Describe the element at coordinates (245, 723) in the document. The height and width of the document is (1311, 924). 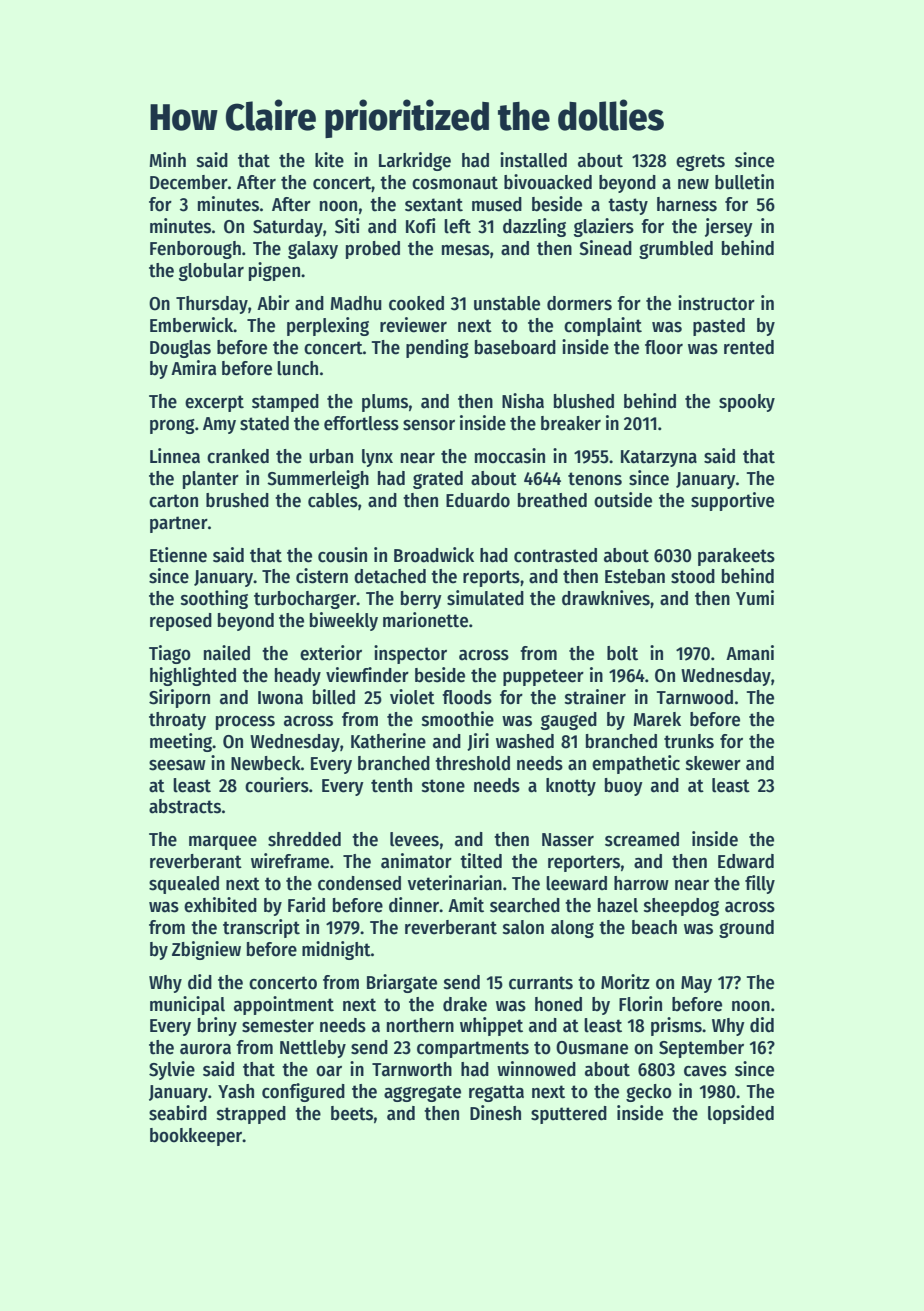
I see `process` at that location.
